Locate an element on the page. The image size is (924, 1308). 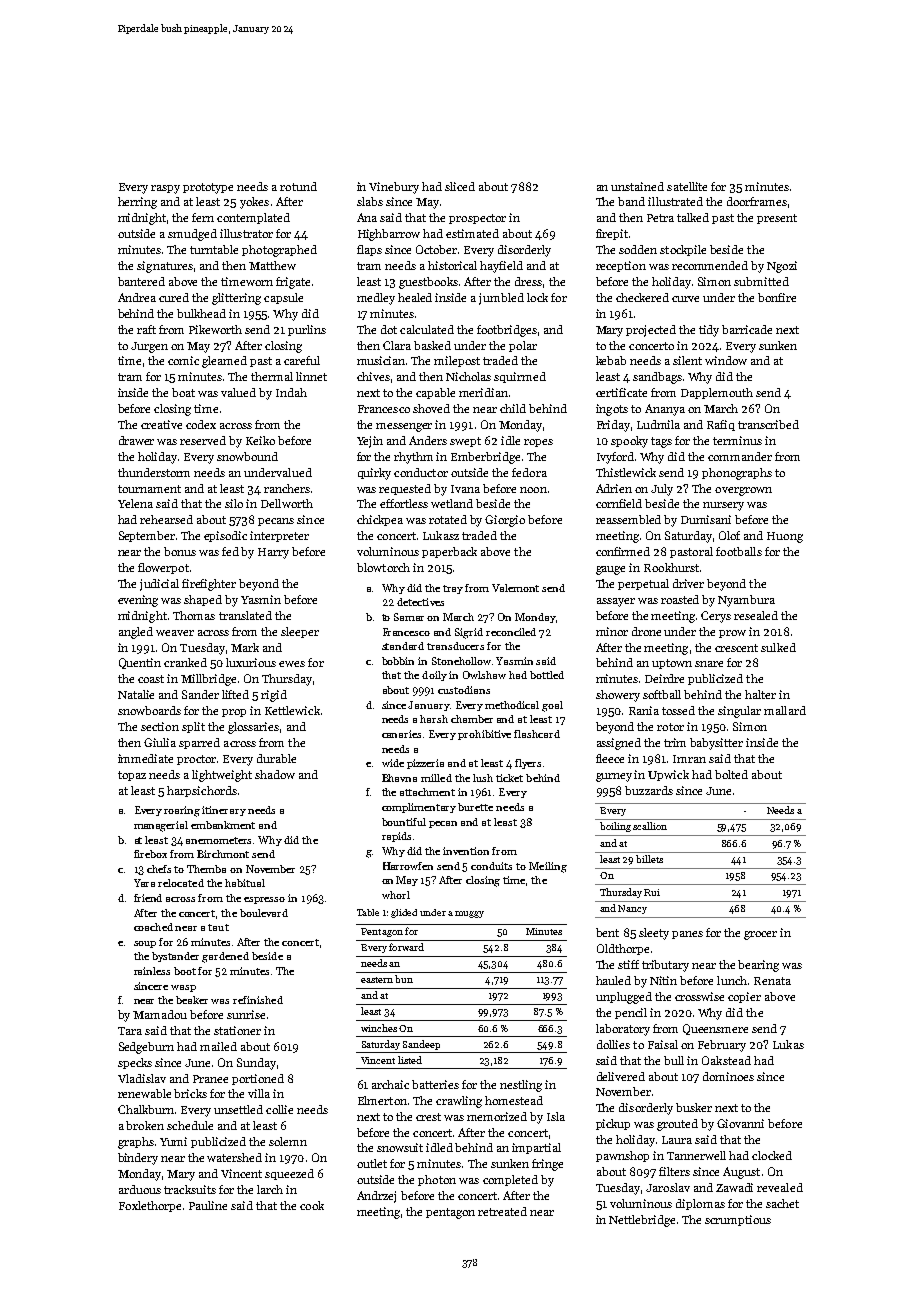
Ngozi is located at coordinates (782, 267).
